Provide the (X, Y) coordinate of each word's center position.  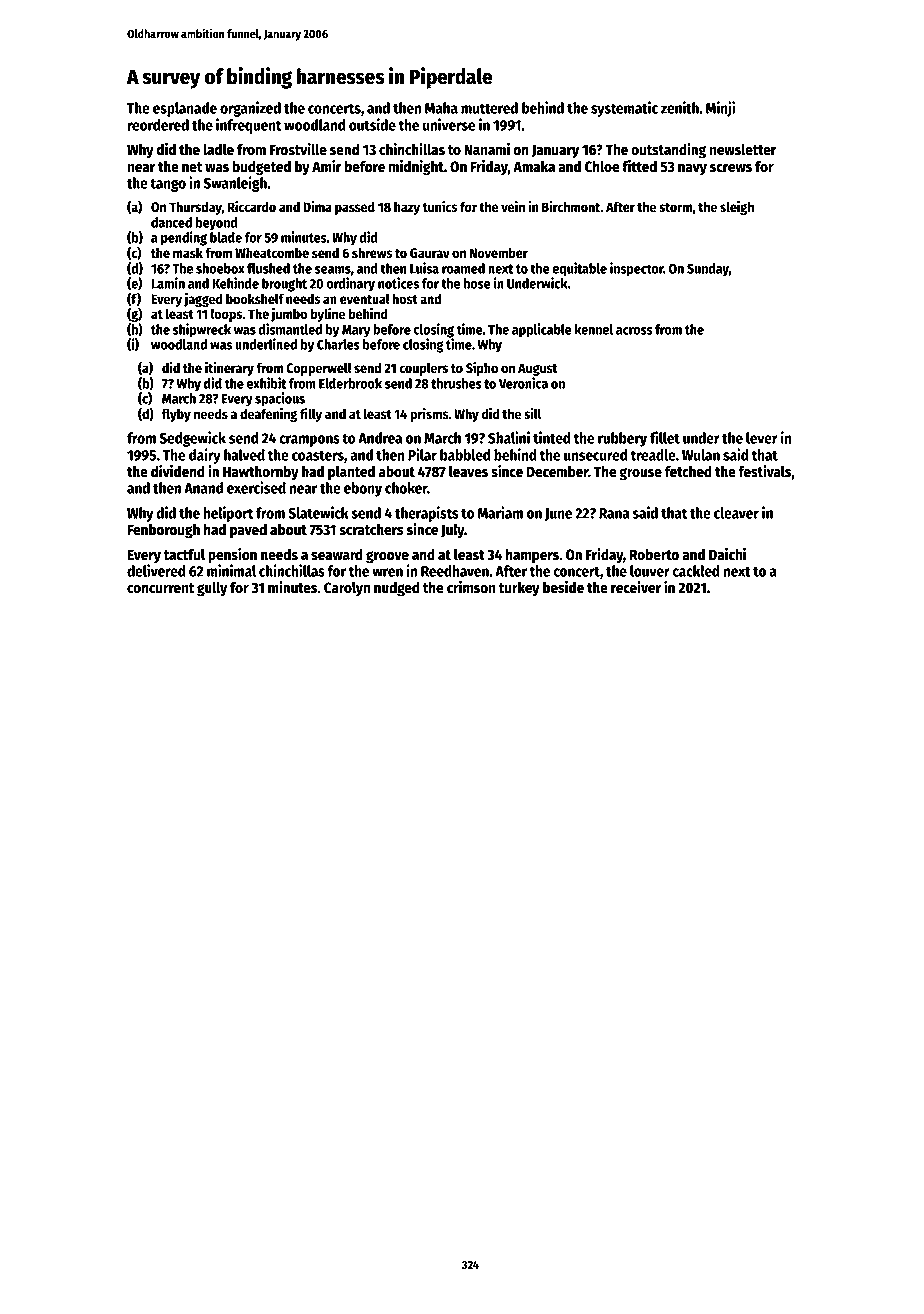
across (634, 331)
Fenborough (163, 531)
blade (226, 237)
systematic (624, 109)
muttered (489, 108)
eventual (365, 299)
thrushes (456, 383)
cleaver (736, 513)
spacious (280, 399)
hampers (532, 556)
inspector (636, 269)
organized (250, 109)
